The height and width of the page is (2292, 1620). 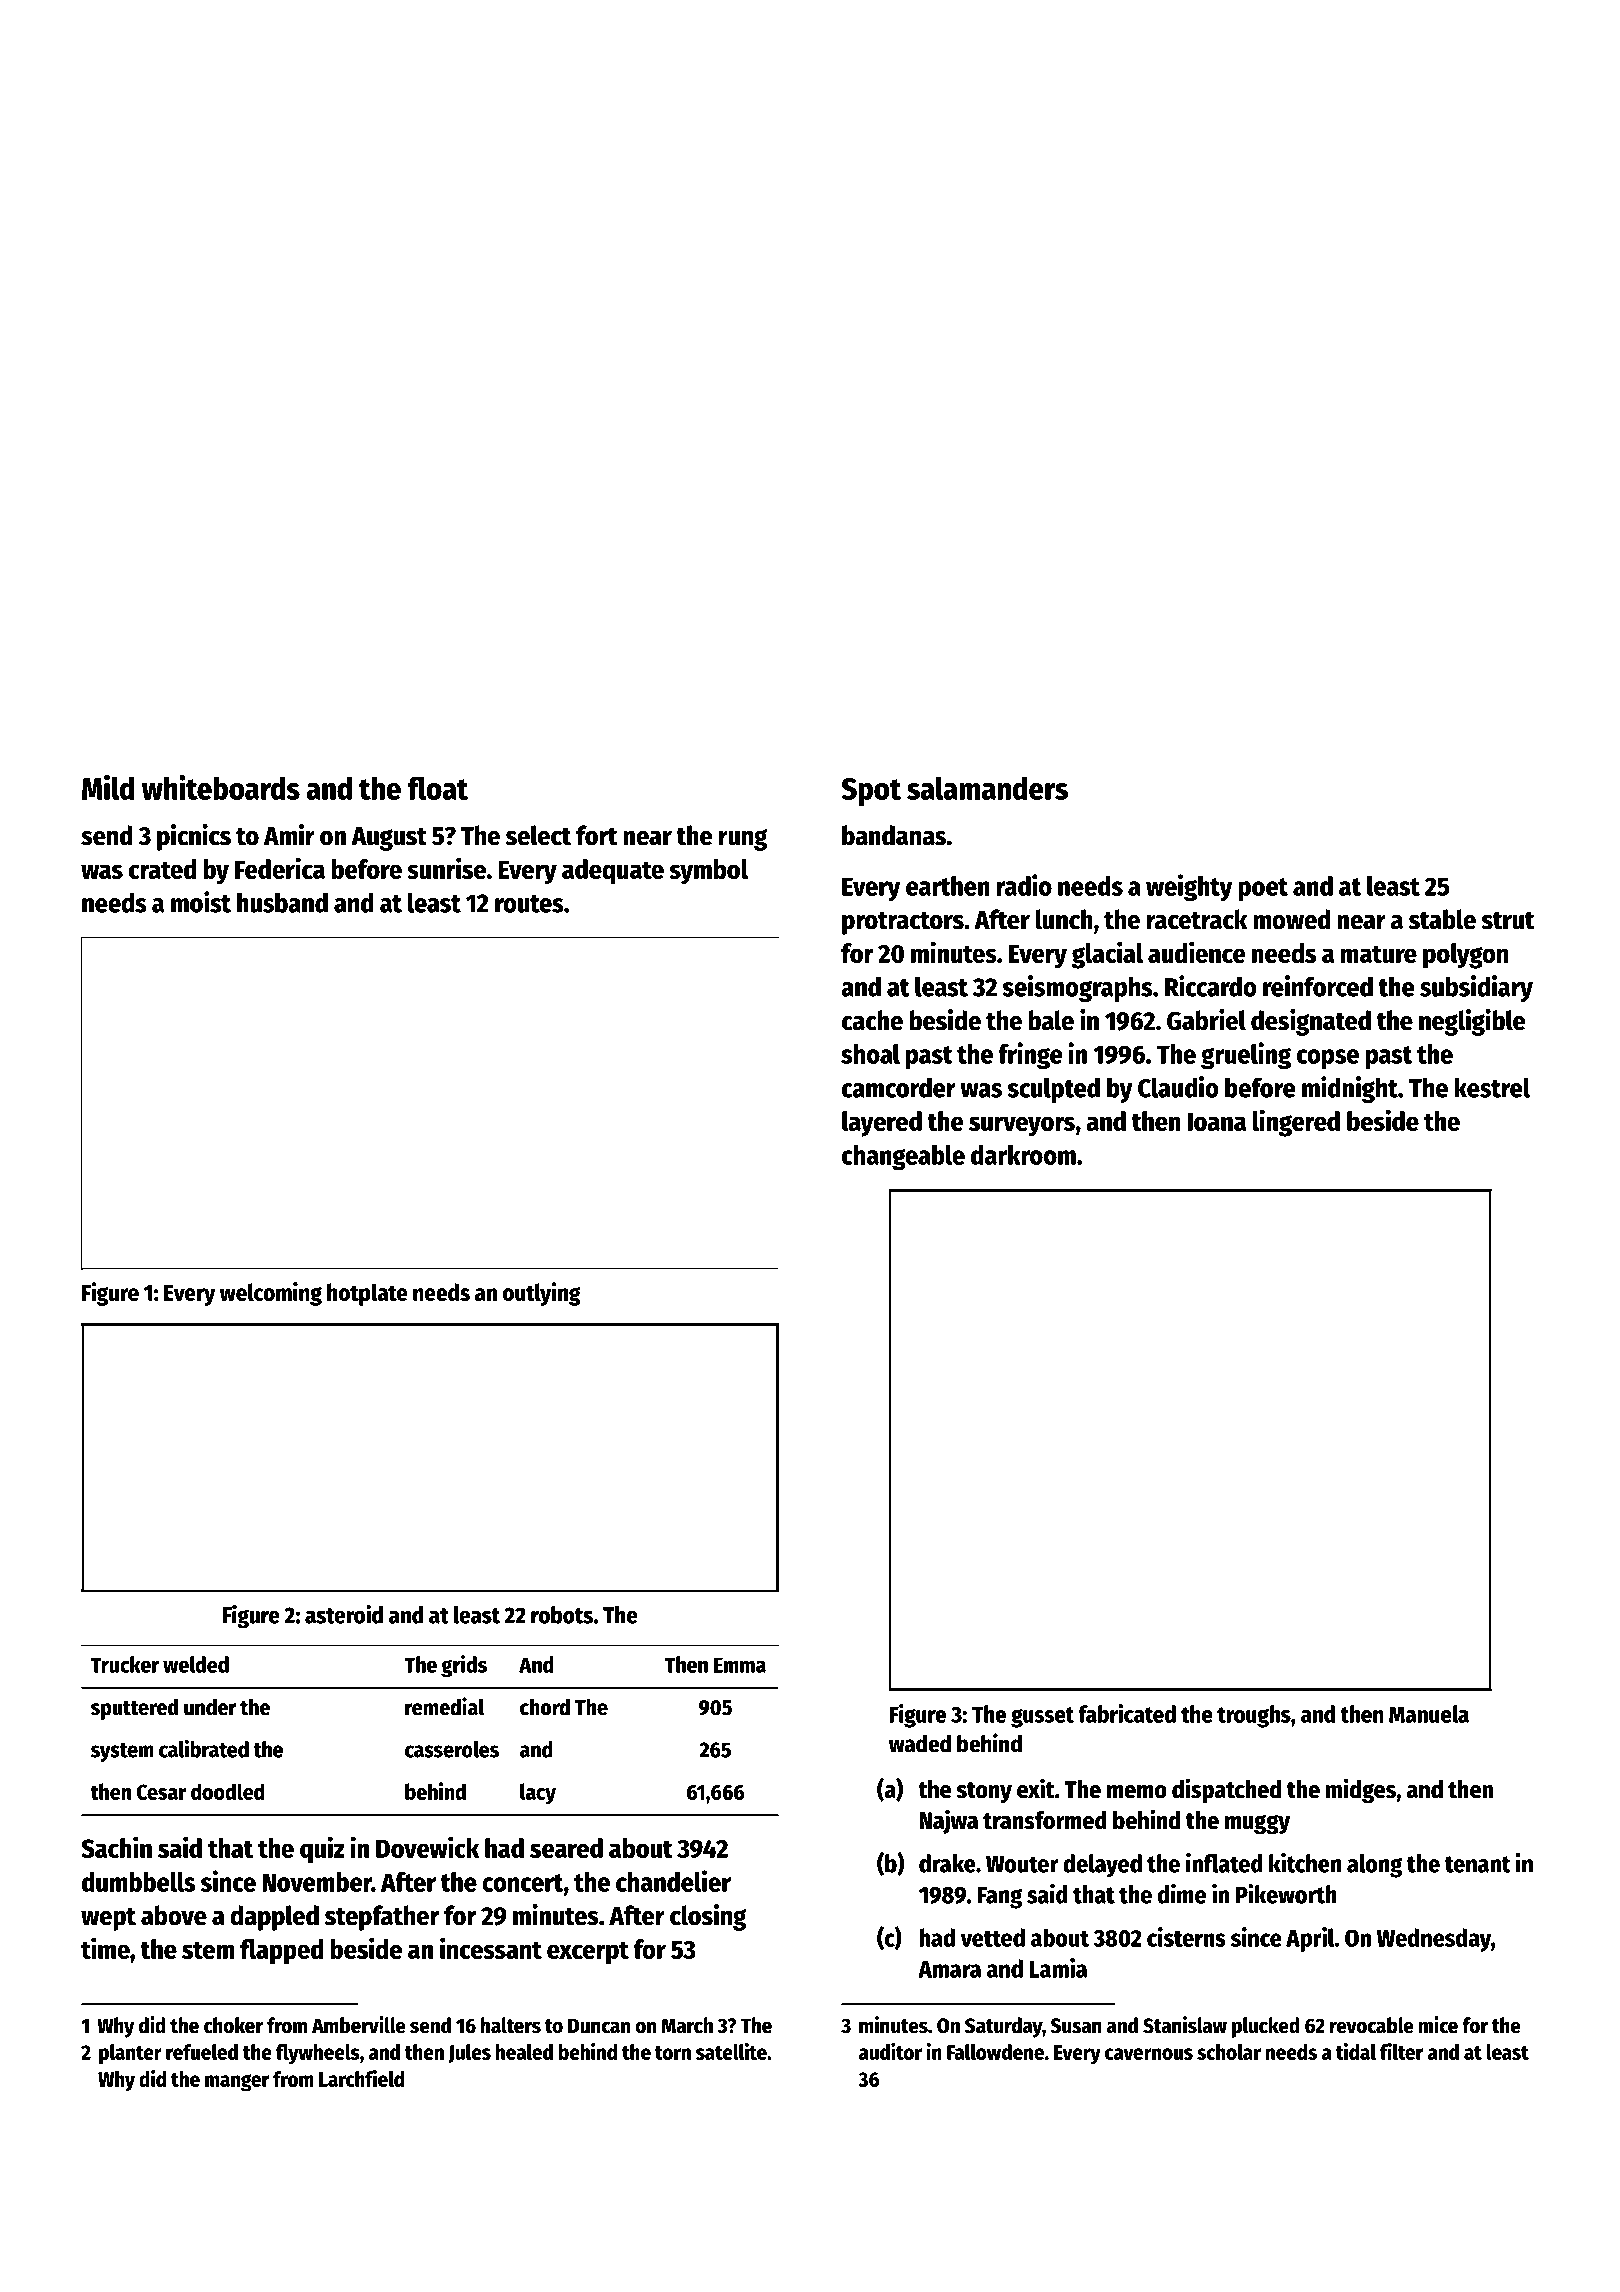 What do you see at coordinates (872, 1020) in the page?
I see `cache` at bounding box center [872, 1020].
